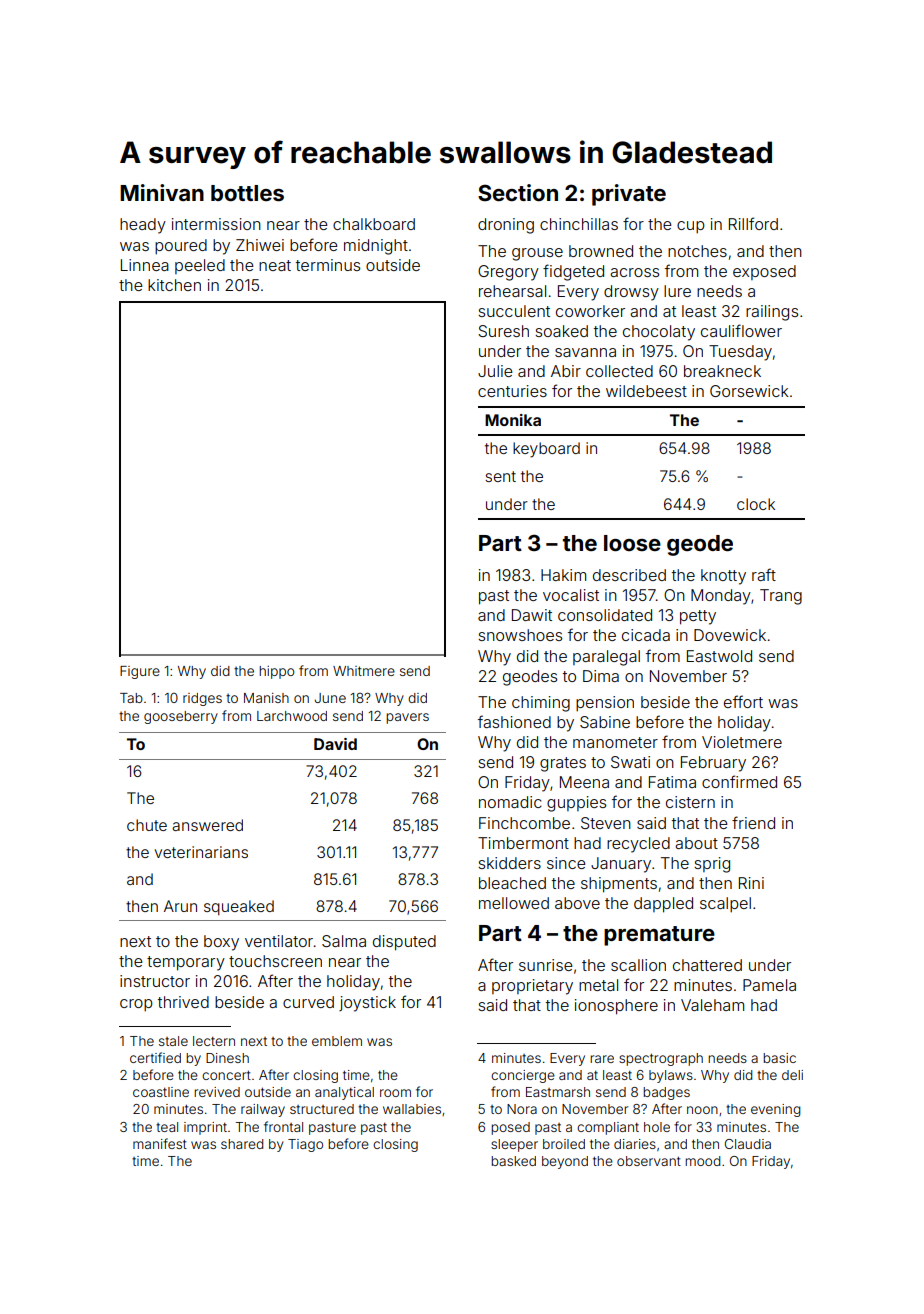 The image size is (924, 1314). I want to click on Hakim, so click(563, 575).
